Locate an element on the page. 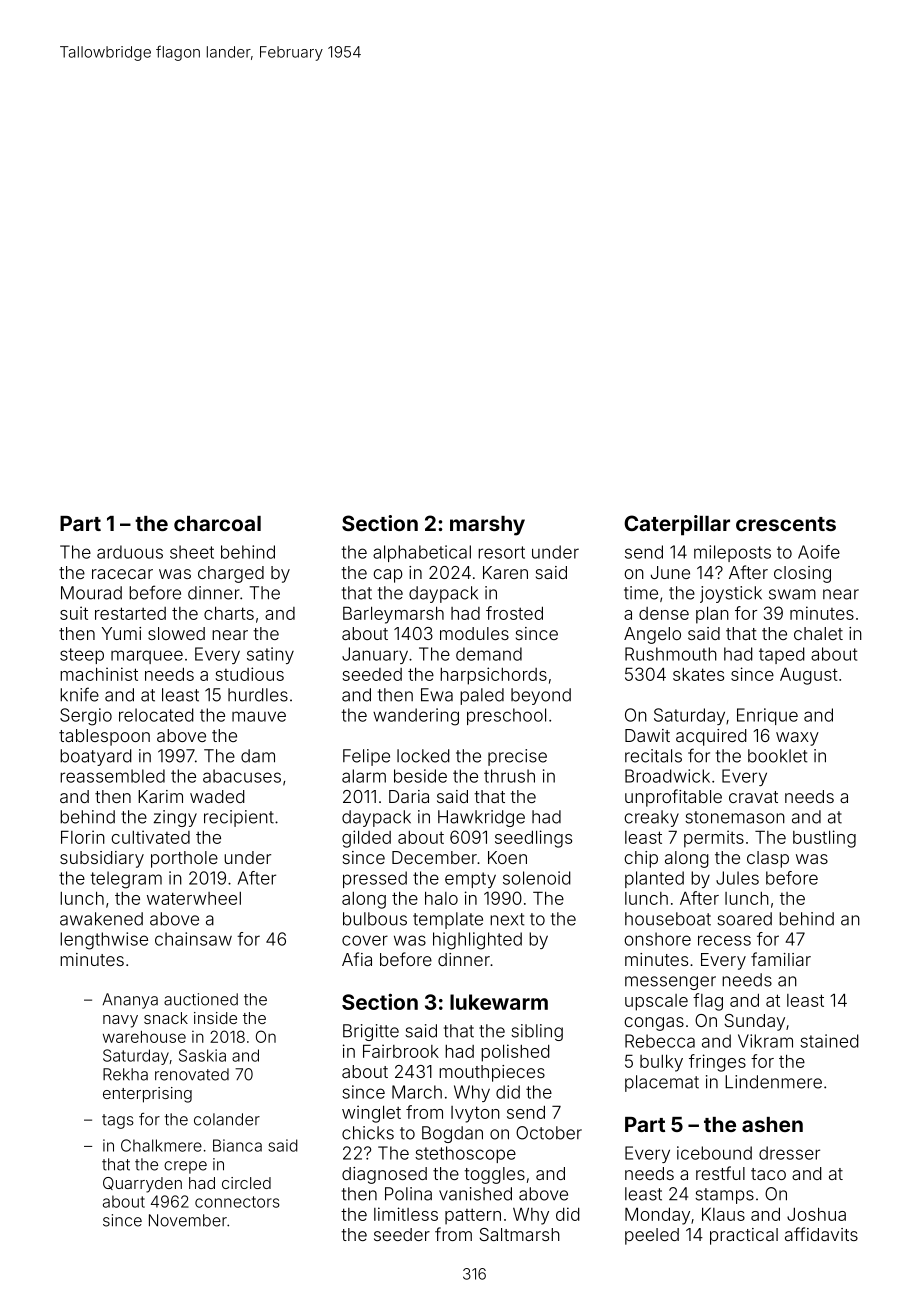  Mourad is located at coordinates (91, 593).
